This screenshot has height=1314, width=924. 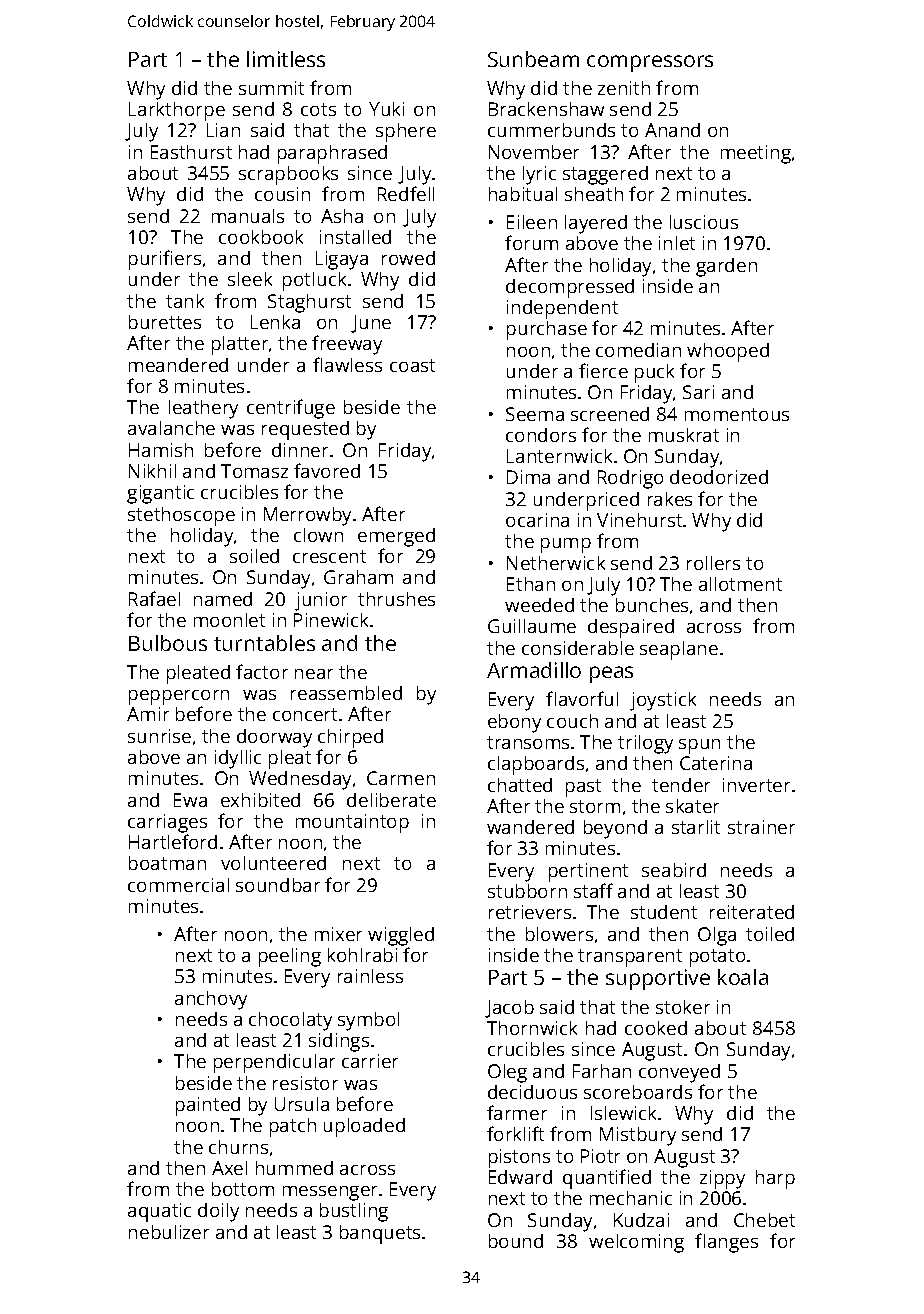 I want to click on platter, so click(x=240, y=345).
